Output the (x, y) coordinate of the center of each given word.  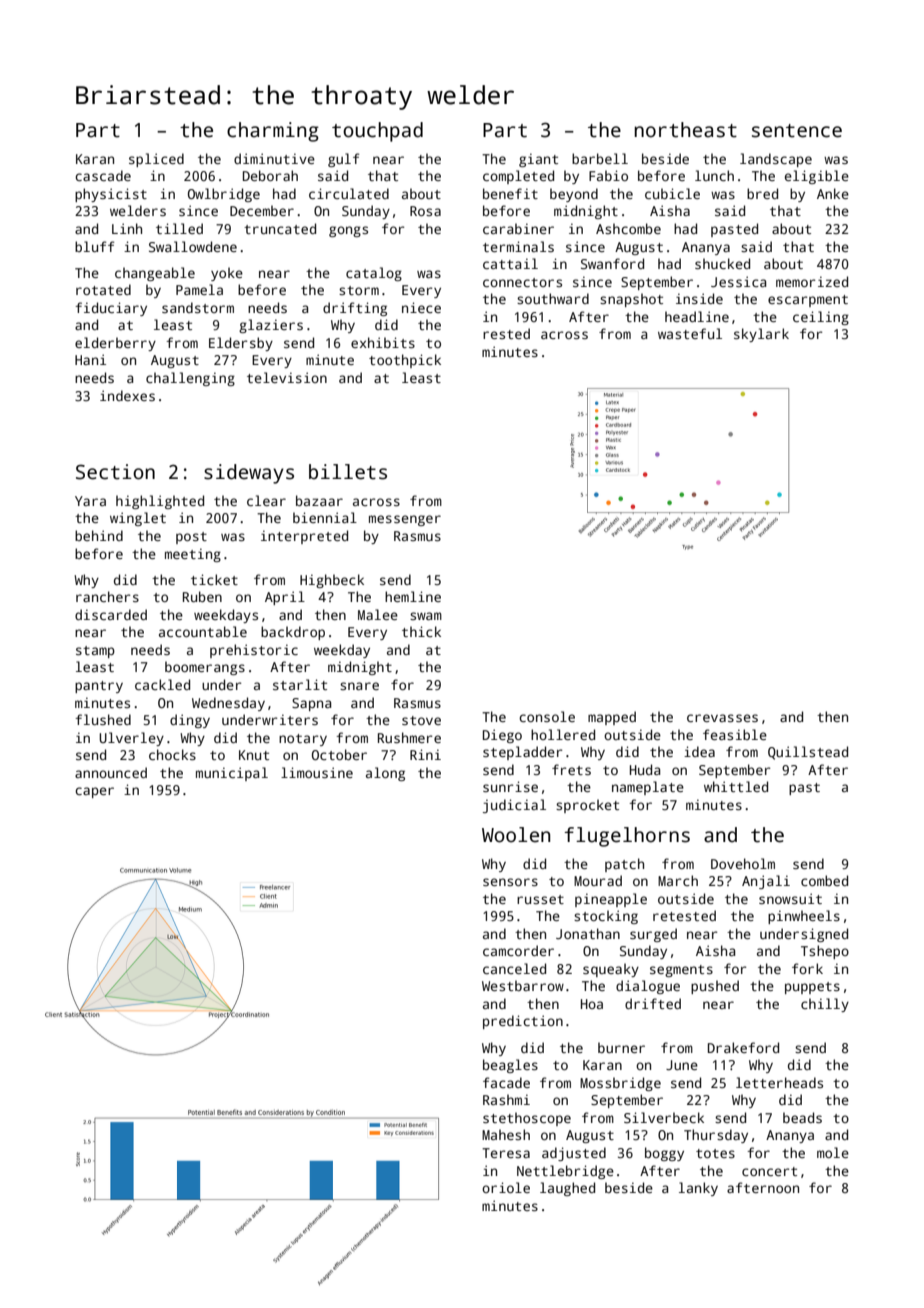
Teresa (506, 1153)
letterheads (779, 1082)
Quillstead (808, 753)
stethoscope (527, 1119)
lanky (698, 1189)
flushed (103, 719)
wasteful (690, 333)
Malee (378, 614)
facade (506, 1082)
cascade (103, 175)
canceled (514, 968)
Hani (90, 359)
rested (506, 333)
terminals (518, 246)
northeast (685, 130)
